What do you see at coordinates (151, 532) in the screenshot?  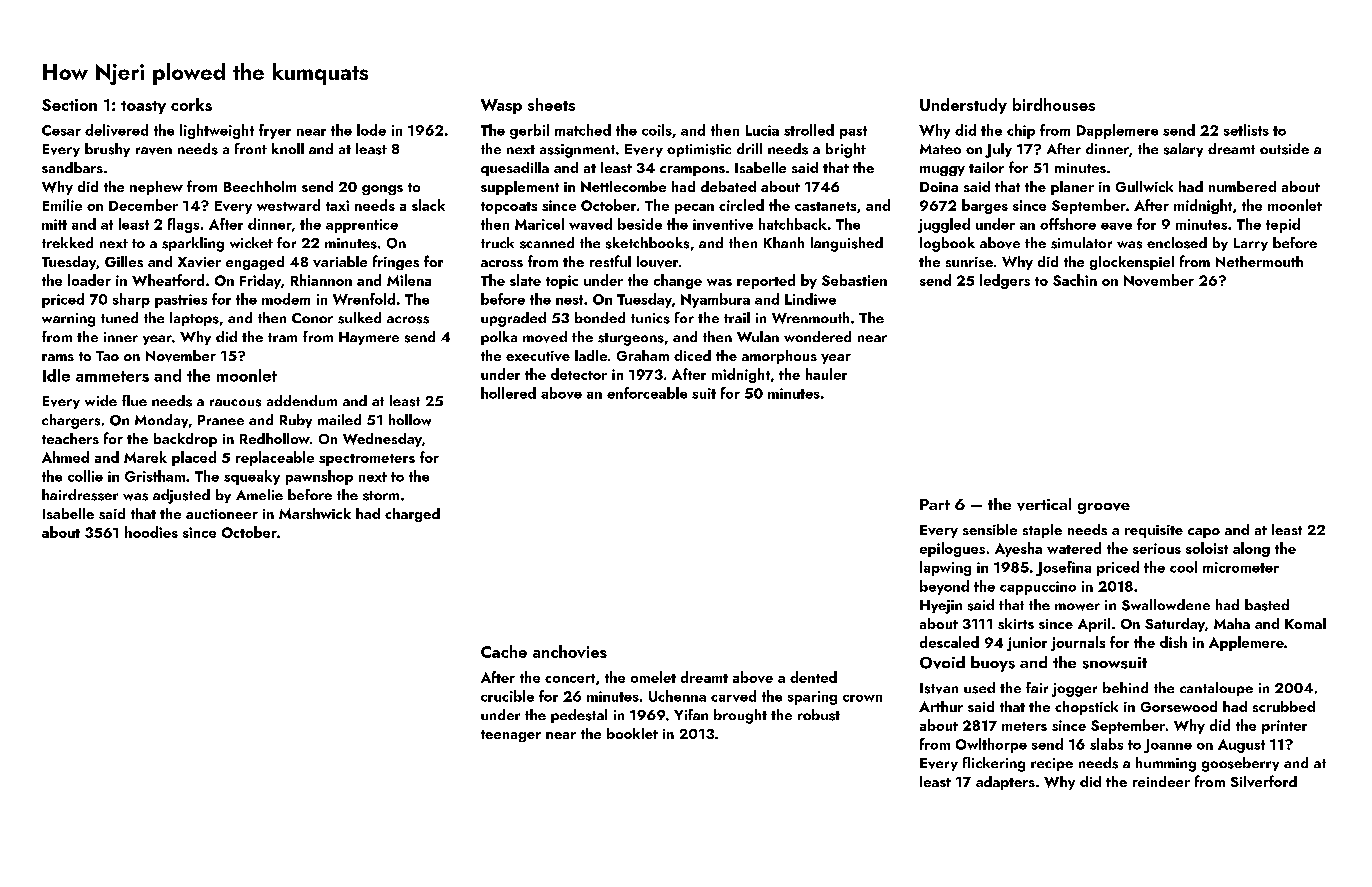 I see `hoodies` at bounding box center [151, 532].
